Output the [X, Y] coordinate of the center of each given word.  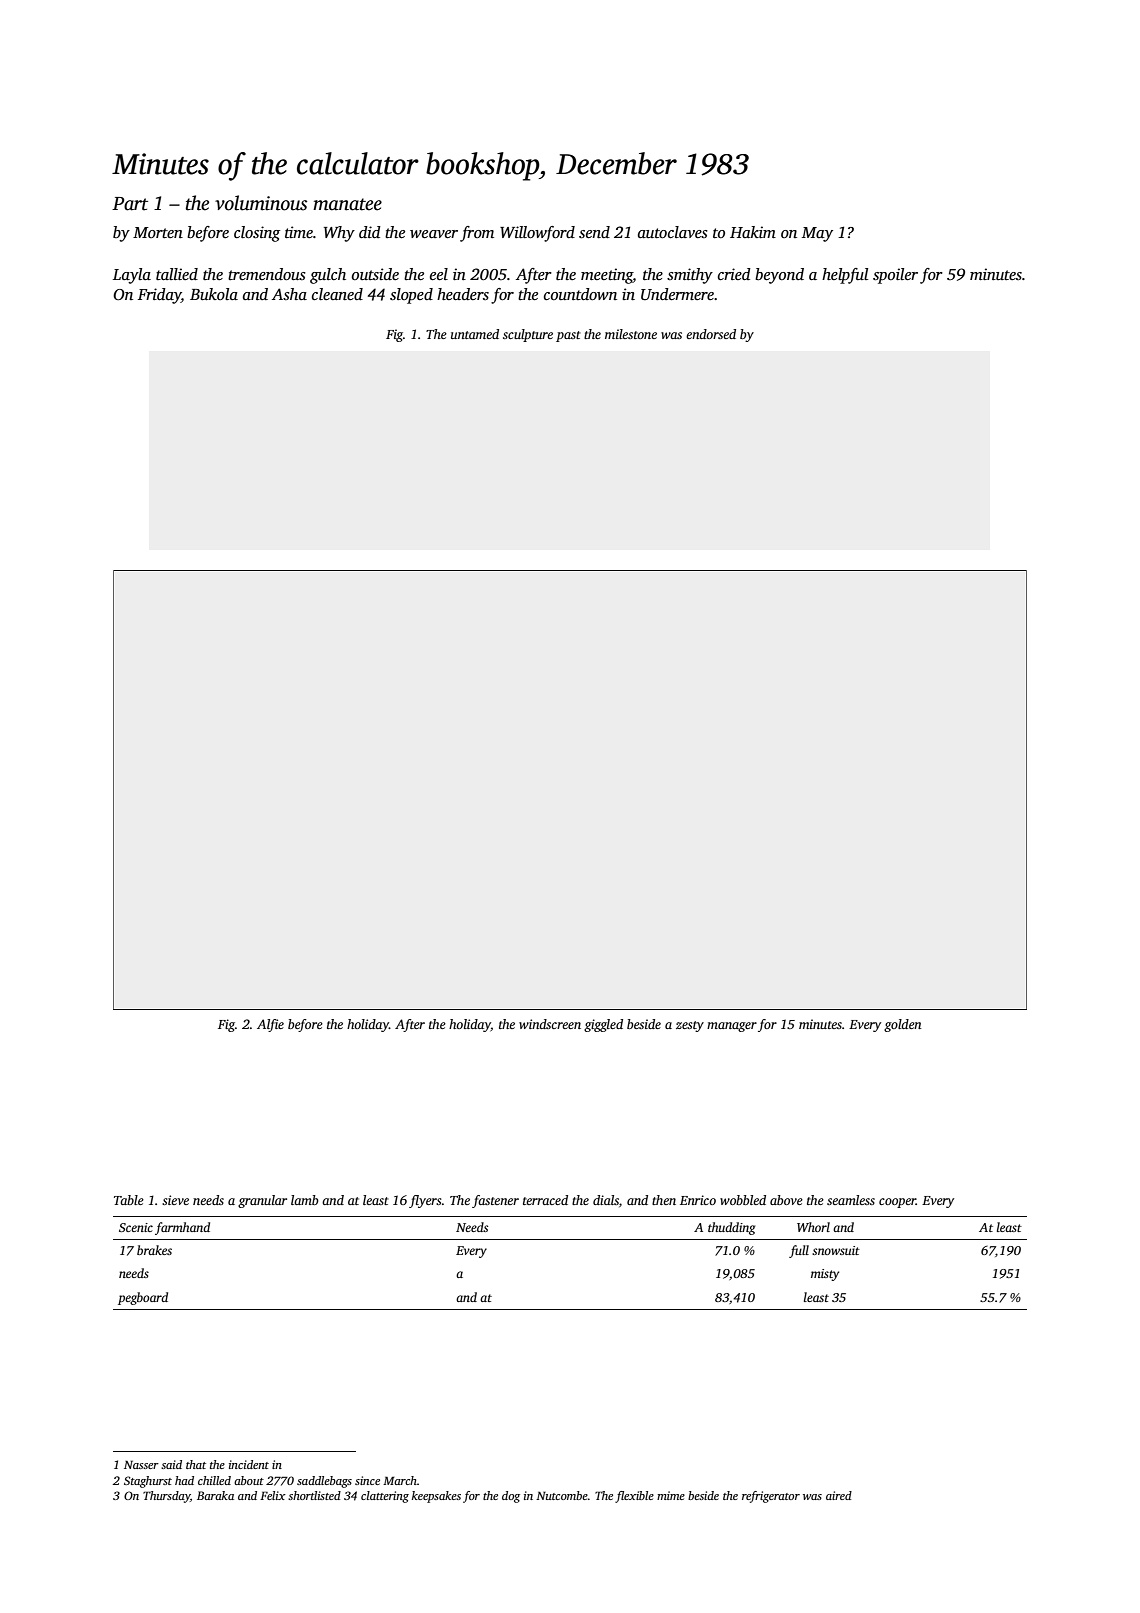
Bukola [214, 294]
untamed [475, 334]
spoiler [895, 276]
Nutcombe [562, 1495]
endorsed [711, 334]
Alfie [270, 1025]
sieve [175, 1200]
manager [732, 1027]
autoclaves [673, 232]
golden [903, 1025]
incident [249, 1464]
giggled [603, 1025]
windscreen [550, 1024]
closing [257, 234]
